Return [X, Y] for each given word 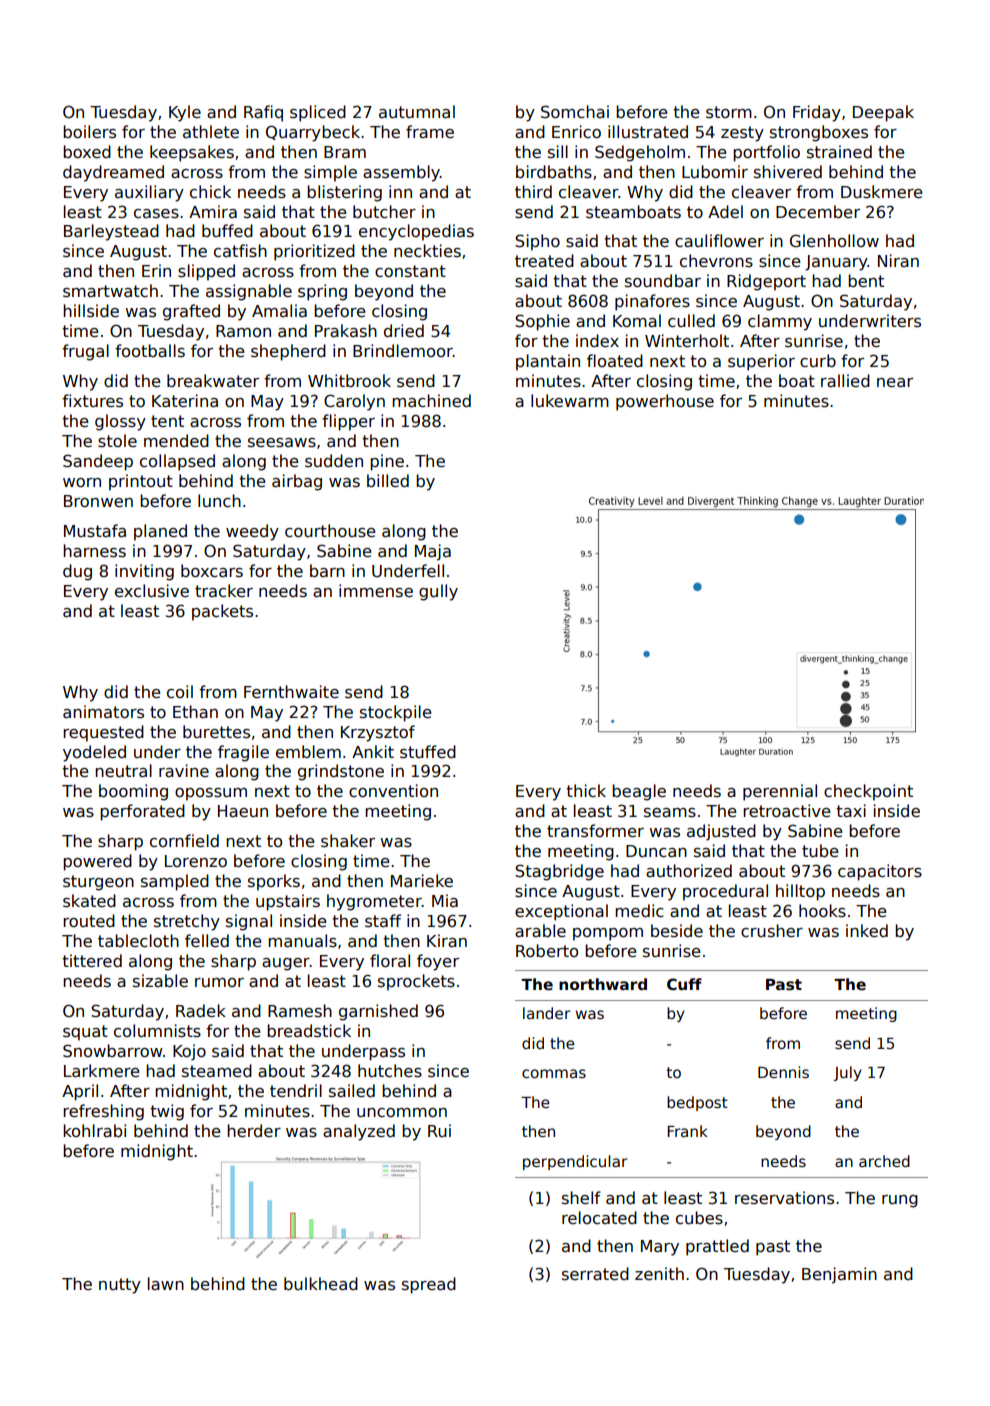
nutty [120, 1286]
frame [430, 131]
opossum [211, 794]
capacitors [880, 872]
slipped [206, 272]
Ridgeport [766, 282]
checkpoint [868, 792]
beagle [639, 792]
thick [586, 790]
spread [429, 1285]
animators [103, 712]
